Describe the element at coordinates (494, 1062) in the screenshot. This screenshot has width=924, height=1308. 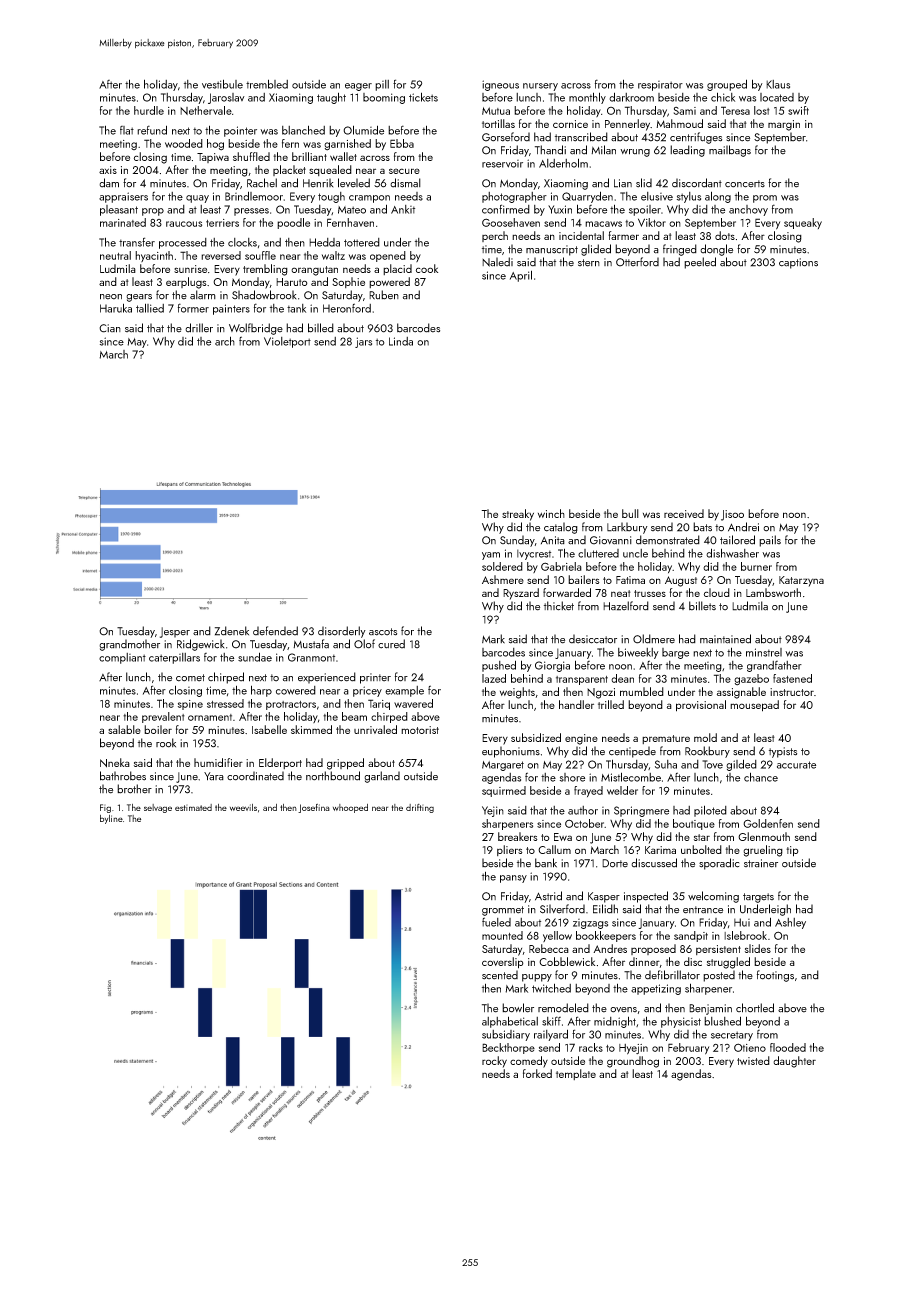
I see `rocky` at that location.
